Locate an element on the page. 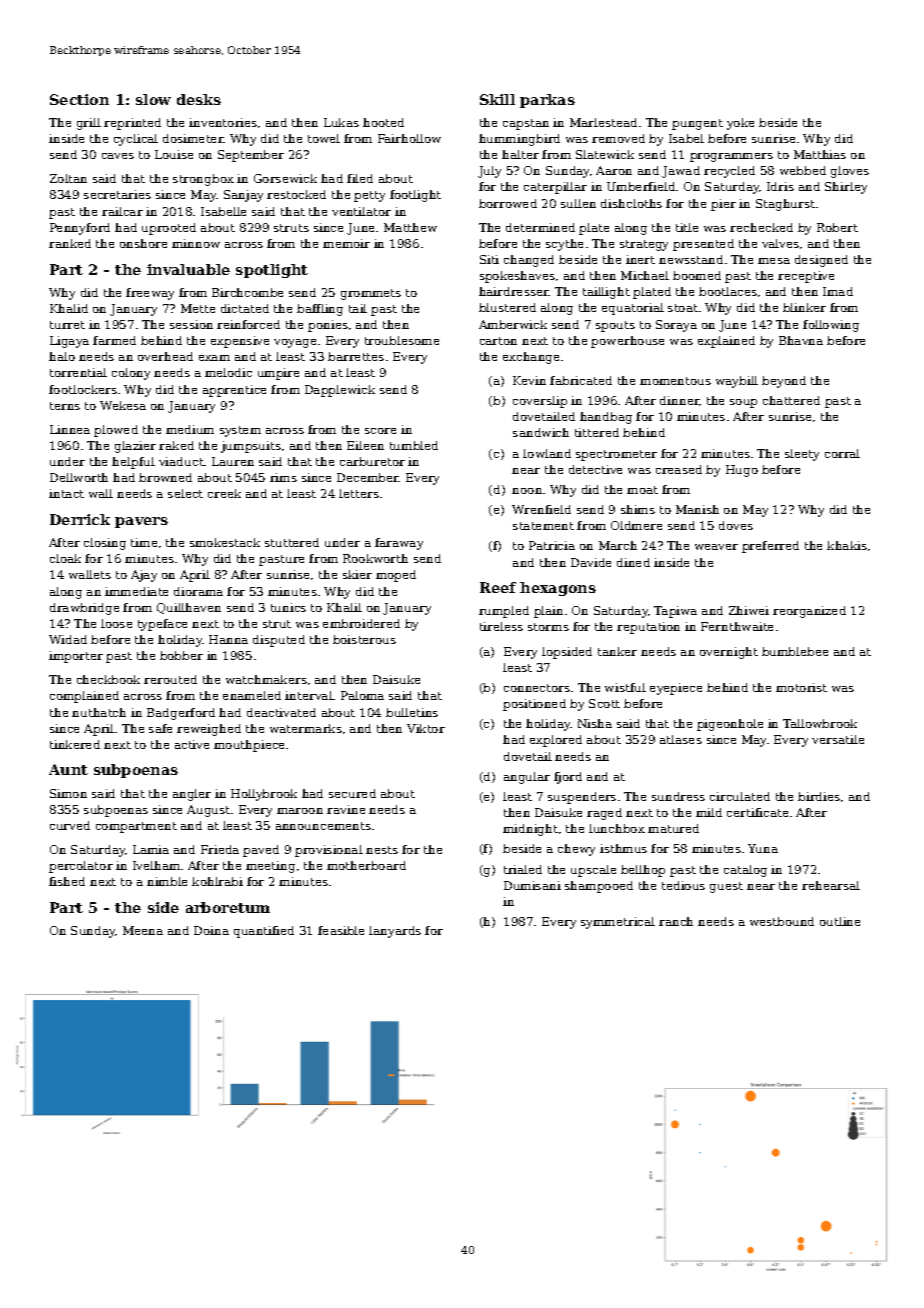 This image has width=924, height=1308. Ligaya is located at coordinates (69, 342).
